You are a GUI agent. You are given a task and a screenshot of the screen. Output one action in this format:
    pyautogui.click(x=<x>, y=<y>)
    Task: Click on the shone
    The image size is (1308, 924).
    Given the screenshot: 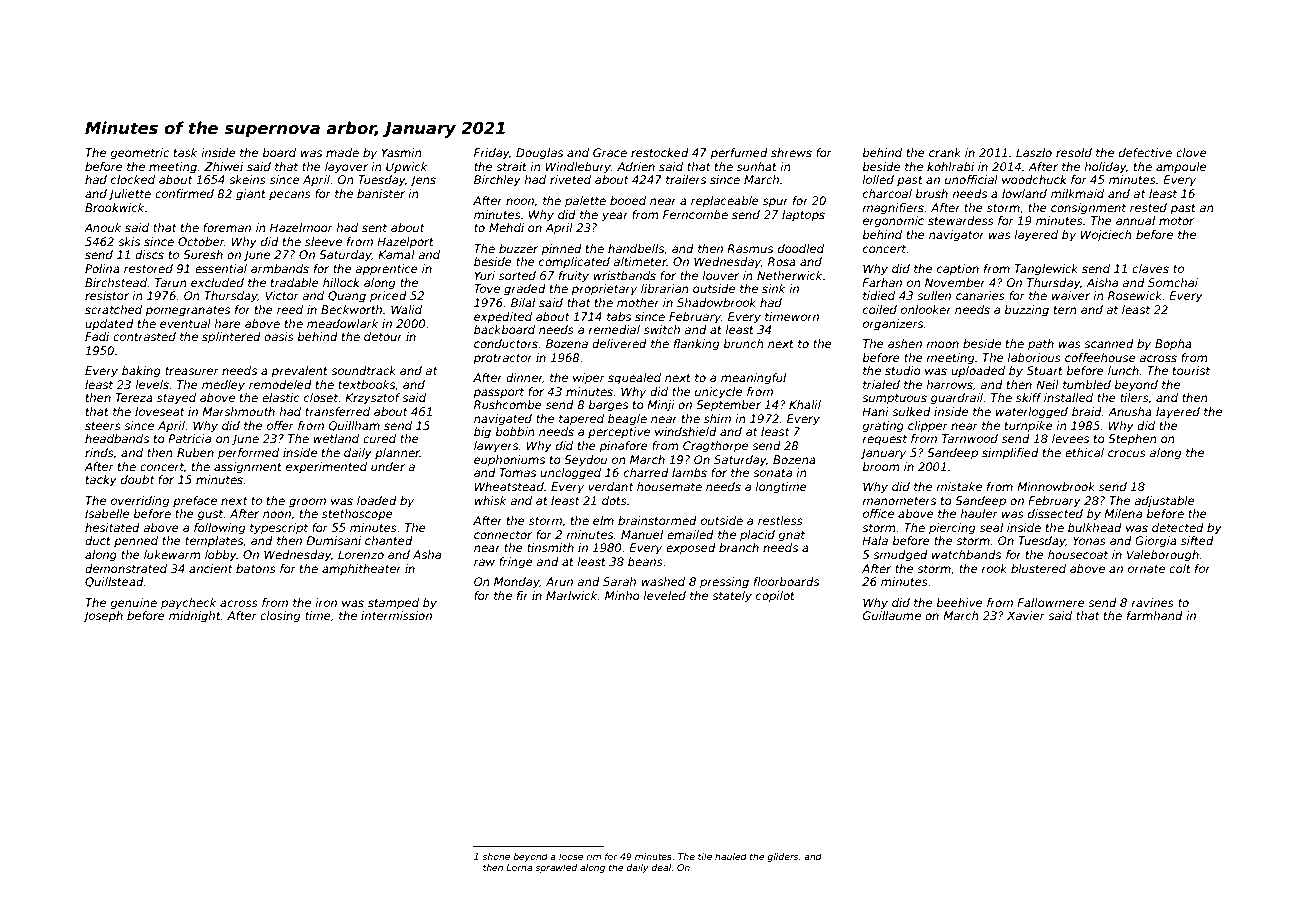 What is the action you would take?
    pyautogui.click(x=496, y=856)
